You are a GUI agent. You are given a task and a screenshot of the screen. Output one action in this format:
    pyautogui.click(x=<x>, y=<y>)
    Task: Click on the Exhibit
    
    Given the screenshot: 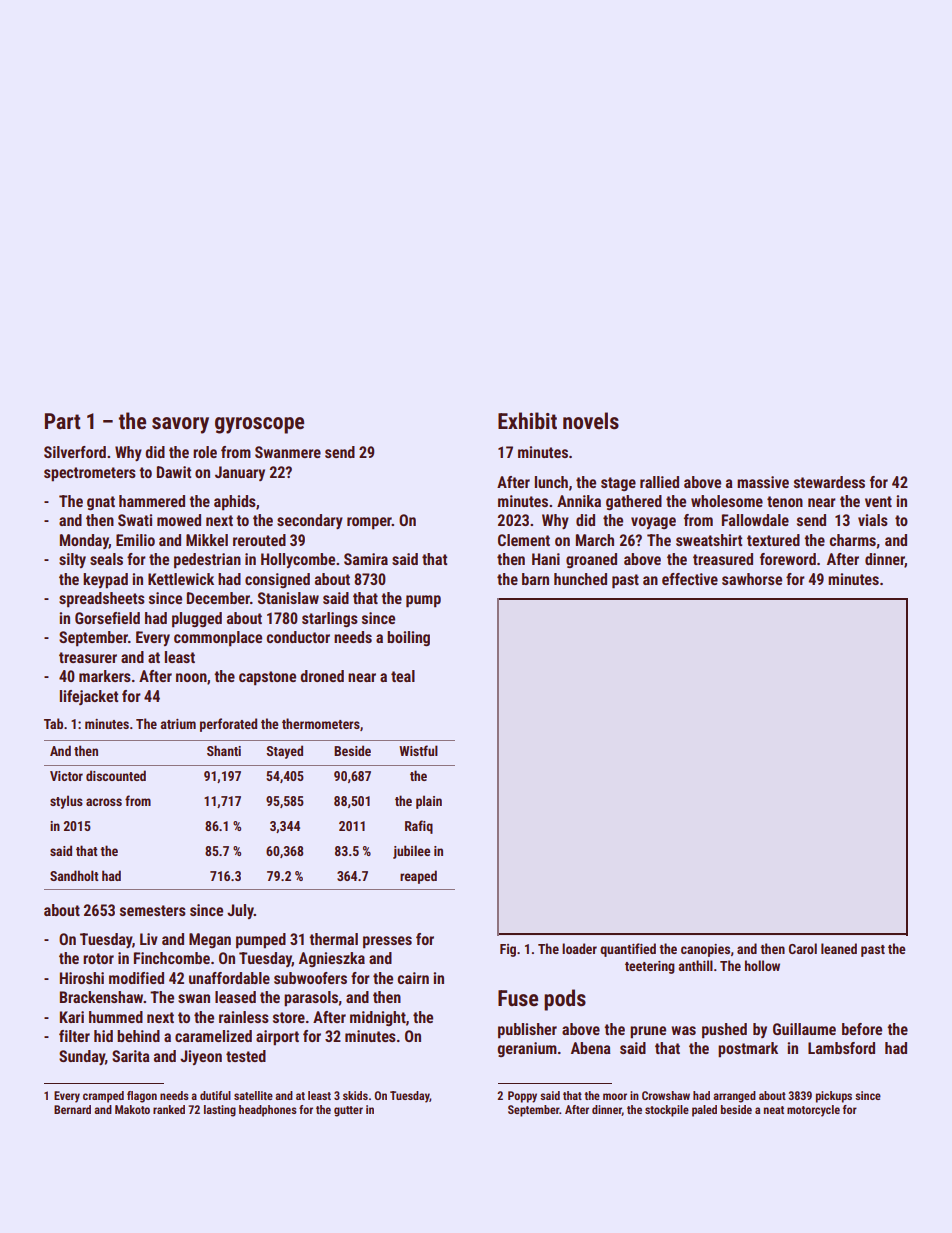 What is the action you would take?
    pyautogui.click(x=527, y=421)
